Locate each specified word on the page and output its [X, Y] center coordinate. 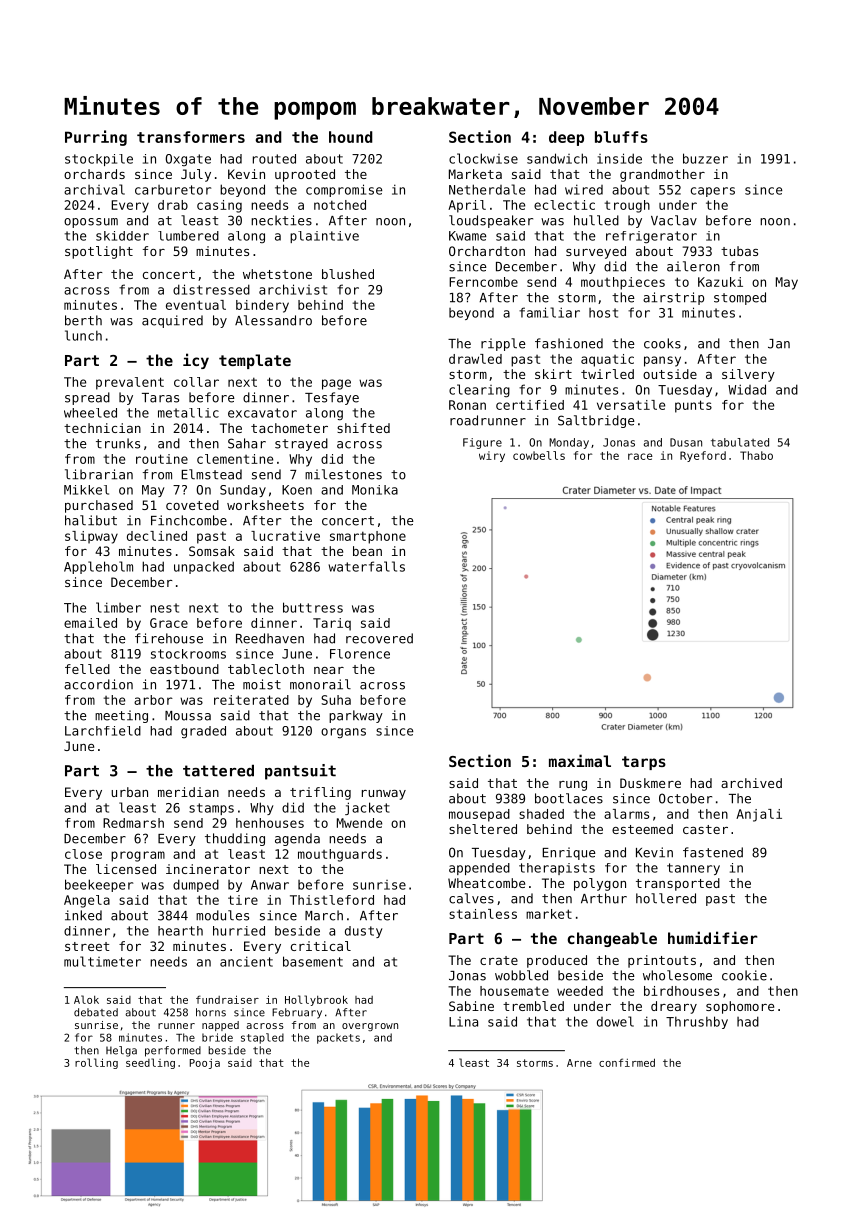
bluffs [621, 137]
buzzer [705, 158]
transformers [191, 137]
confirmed [627, 1062]
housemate [514, 991]
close [83, 854]
